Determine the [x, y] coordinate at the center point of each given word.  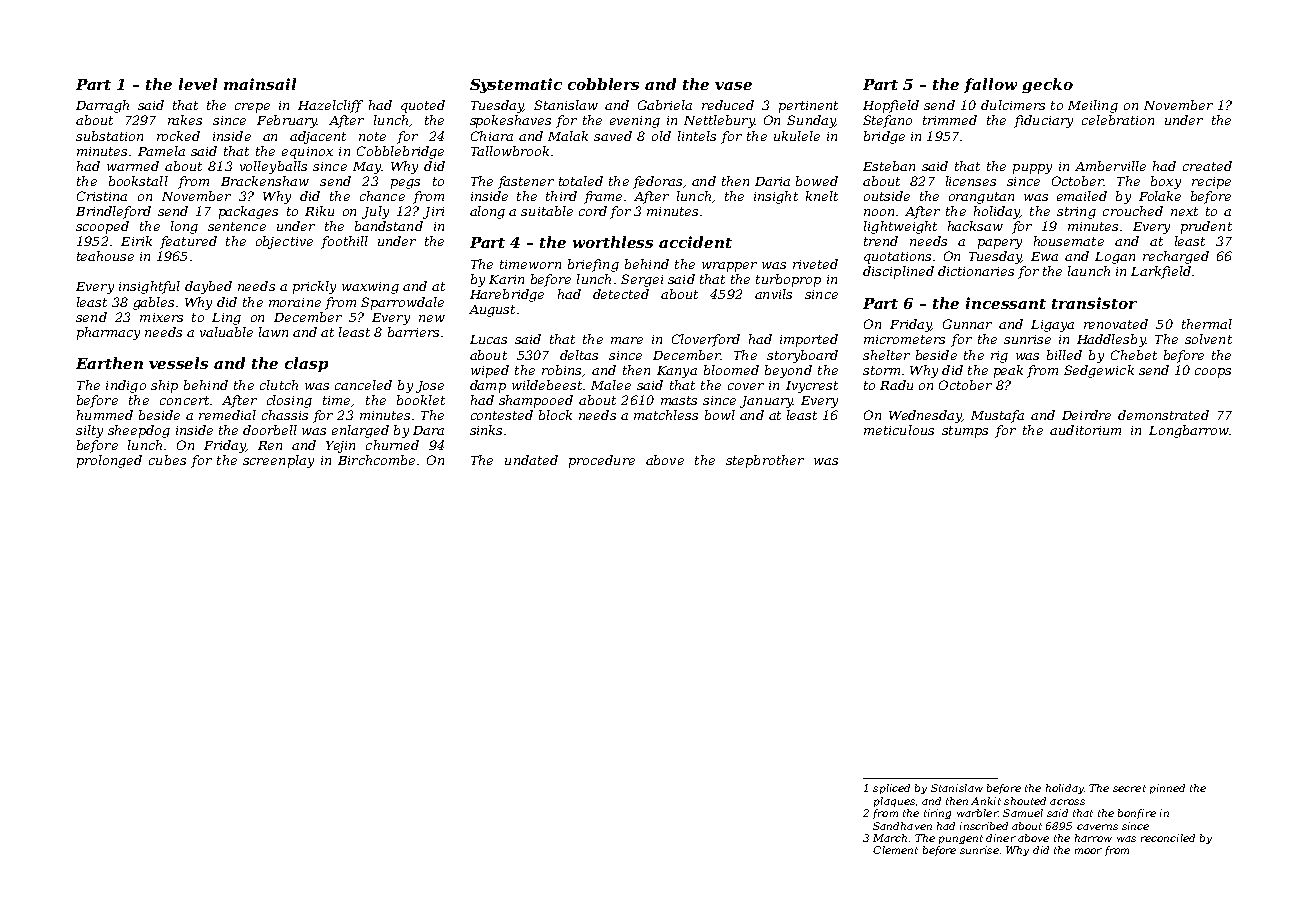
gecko [1047, 85]
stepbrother [765, 461]
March [890, 838]
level [198, 84]
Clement [895, 850]
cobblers [603, 84]
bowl [720, 415]
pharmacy [108, 333]
